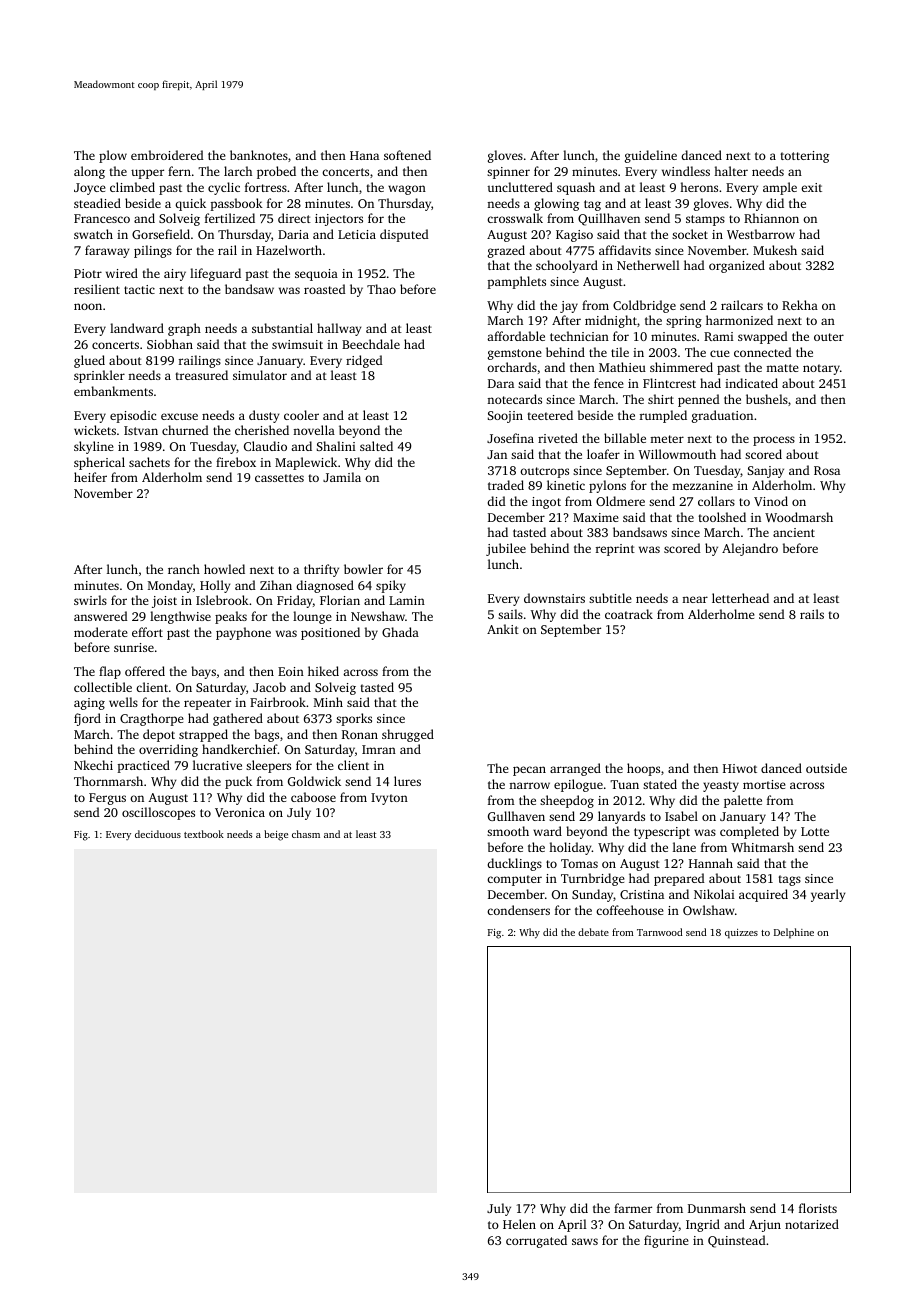  Describe the element at coordinates (506, 485) in the screenshot. I see `traded` at that location.
